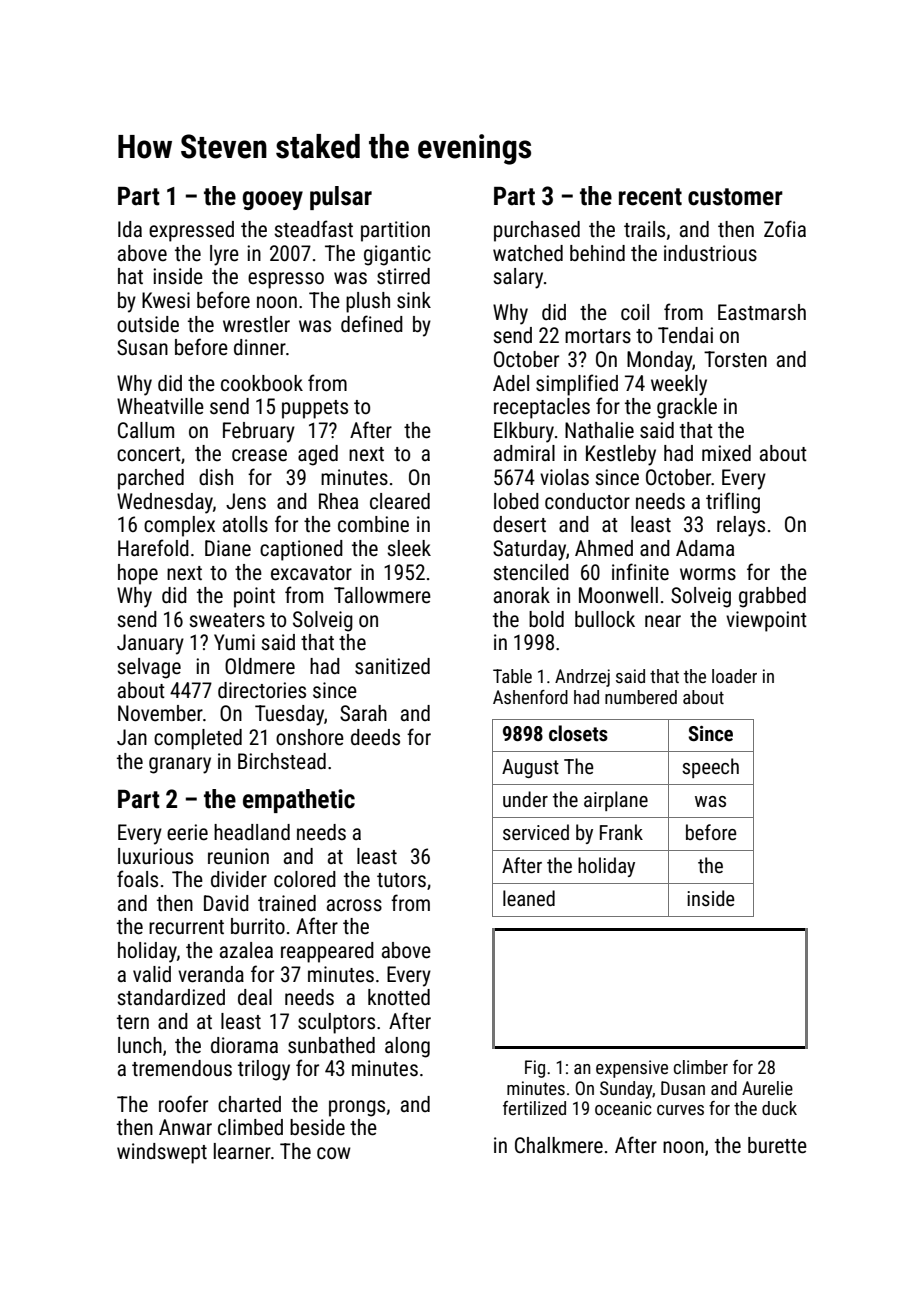 This screenshot has width=924, height=1311. What do you see at coordinates (536, 832) in the screenshot?
I see `serviced` at bounding box center [536, 832].
